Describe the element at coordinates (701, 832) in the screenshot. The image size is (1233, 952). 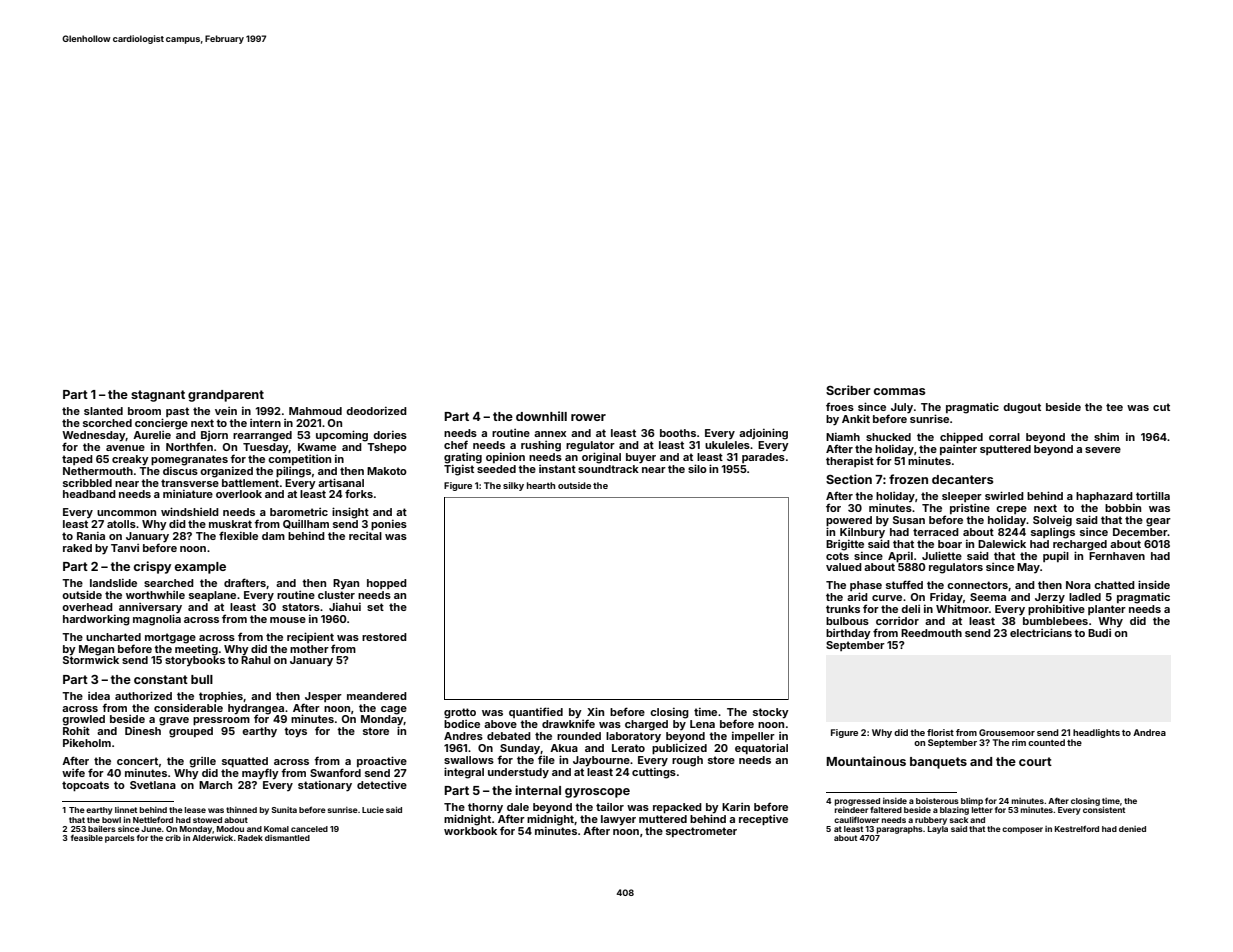
I see `spectrometer` at that location.
